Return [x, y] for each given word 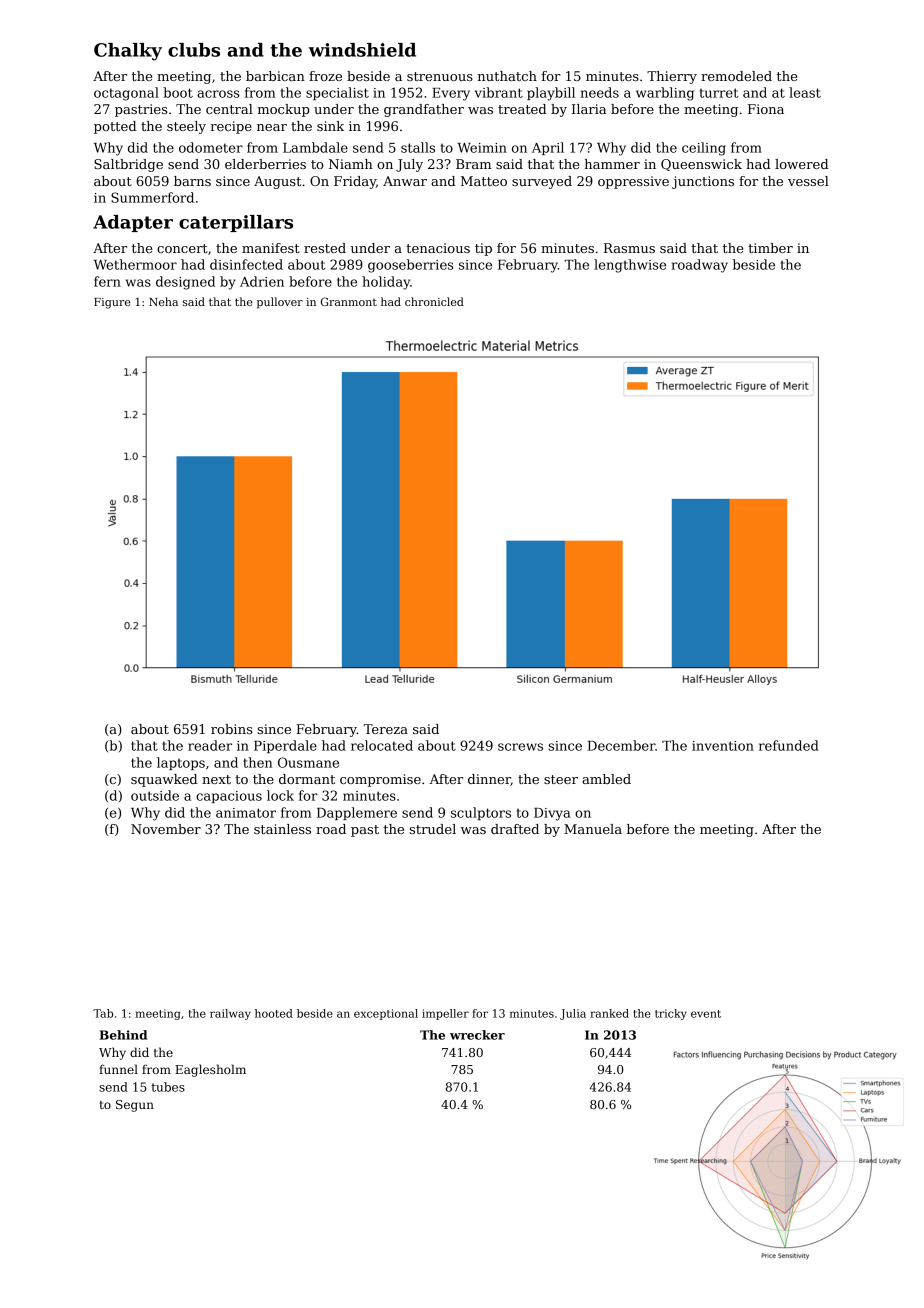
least [805, 92]
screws [520, 747]
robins [231, 729]
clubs [194, 50]
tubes [168, 1087]
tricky [671, 1014]
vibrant [499, 92]
